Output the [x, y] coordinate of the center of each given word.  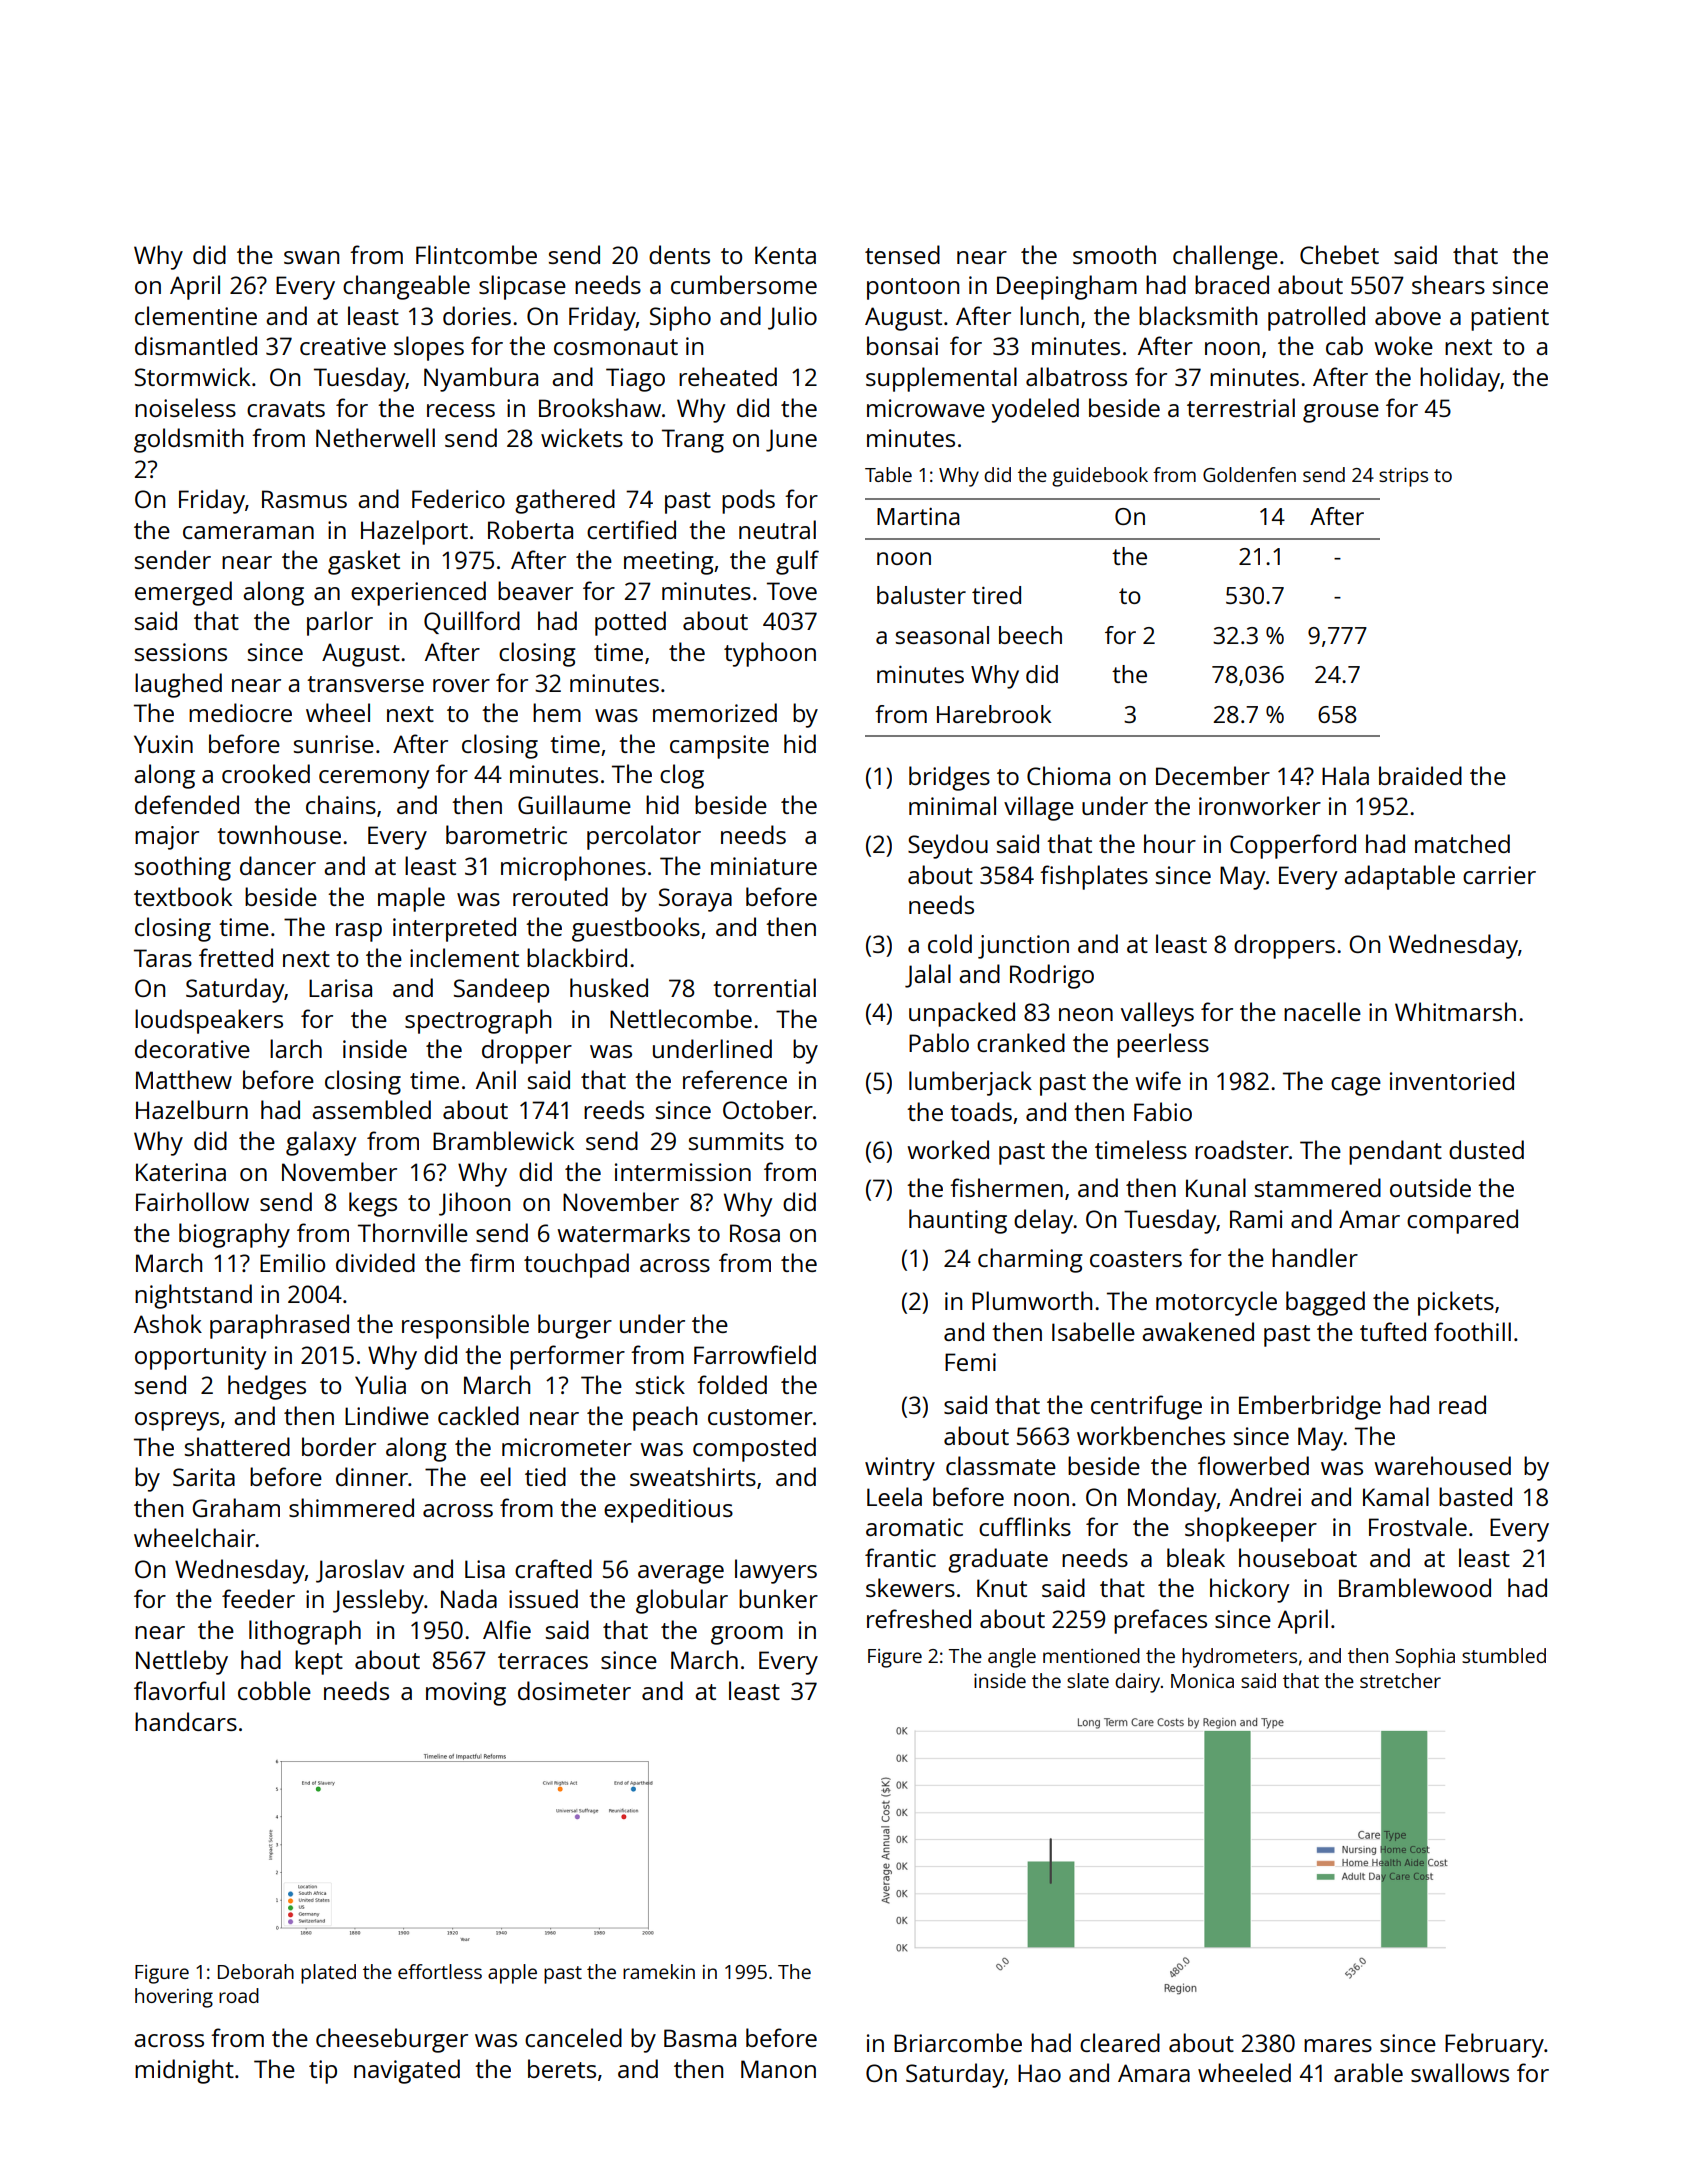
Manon [778, 2069]
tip [323, 2072]
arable [1368, 2072]
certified [631, 529]
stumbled [1504, 1655]
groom [747, 1635]
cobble [274, 1690]
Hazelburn [192, 1109]
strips [1403, 477]
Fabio [1163, 1111]
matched [1462, 843]
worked [948, 1149]
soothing [183, 868]
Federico [458, 498]
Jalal [928, 976]
